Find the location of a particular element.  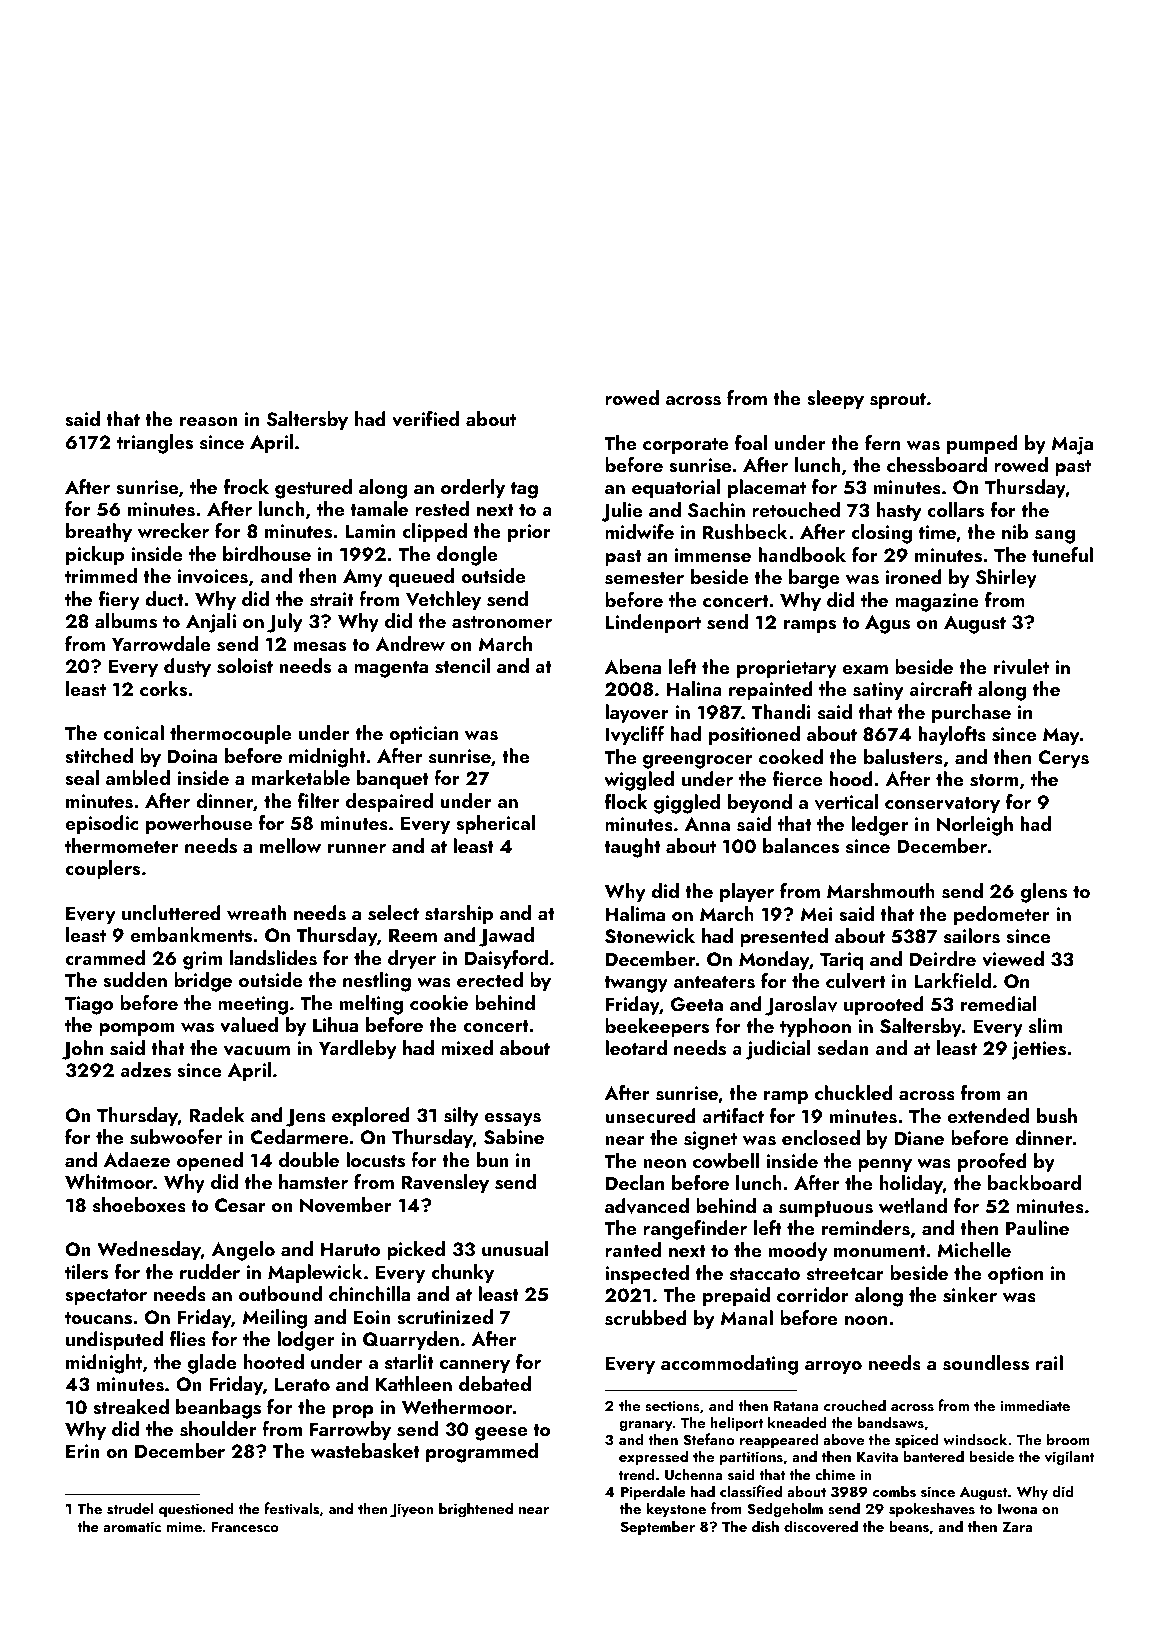

unsecured is located at coordinates (650, 1116).
